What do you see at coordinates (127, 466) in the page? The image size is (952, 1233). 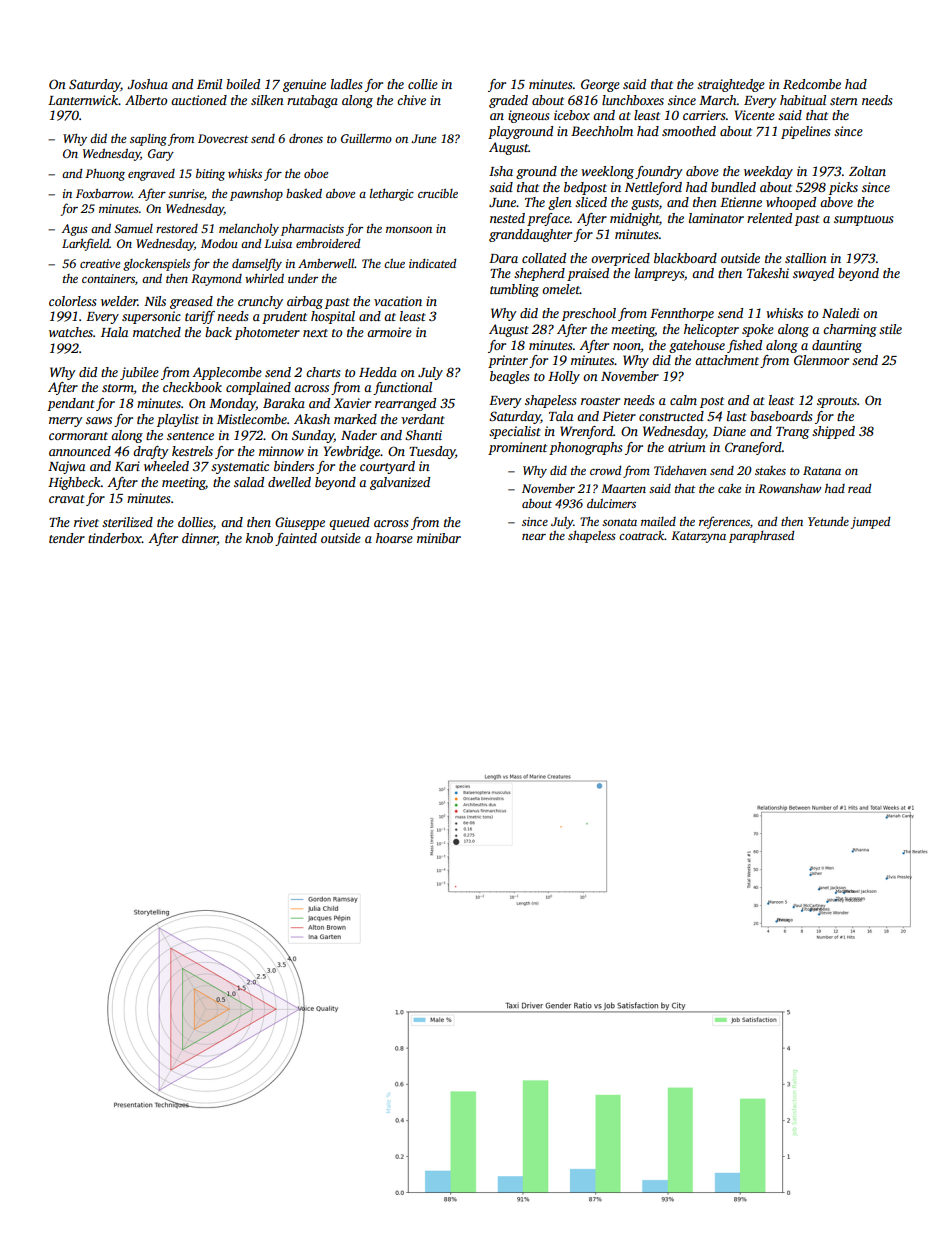 I see `Kari` at bounding box center [127, 466].
